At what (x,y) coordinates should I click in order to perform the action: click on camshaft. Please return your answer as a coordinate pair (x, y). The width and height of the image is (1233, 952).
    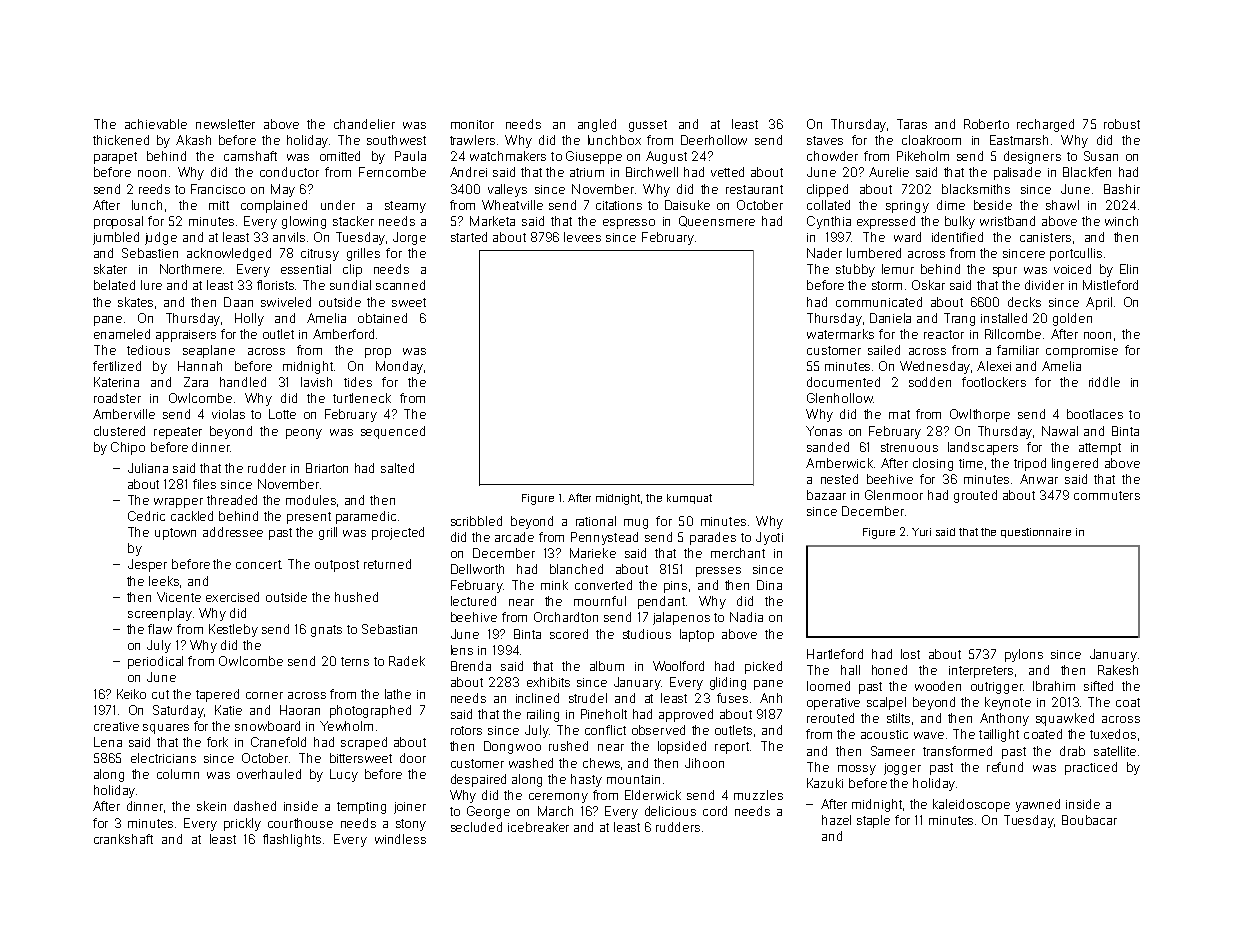
    Looking at the image, I should click on (250, 156).
